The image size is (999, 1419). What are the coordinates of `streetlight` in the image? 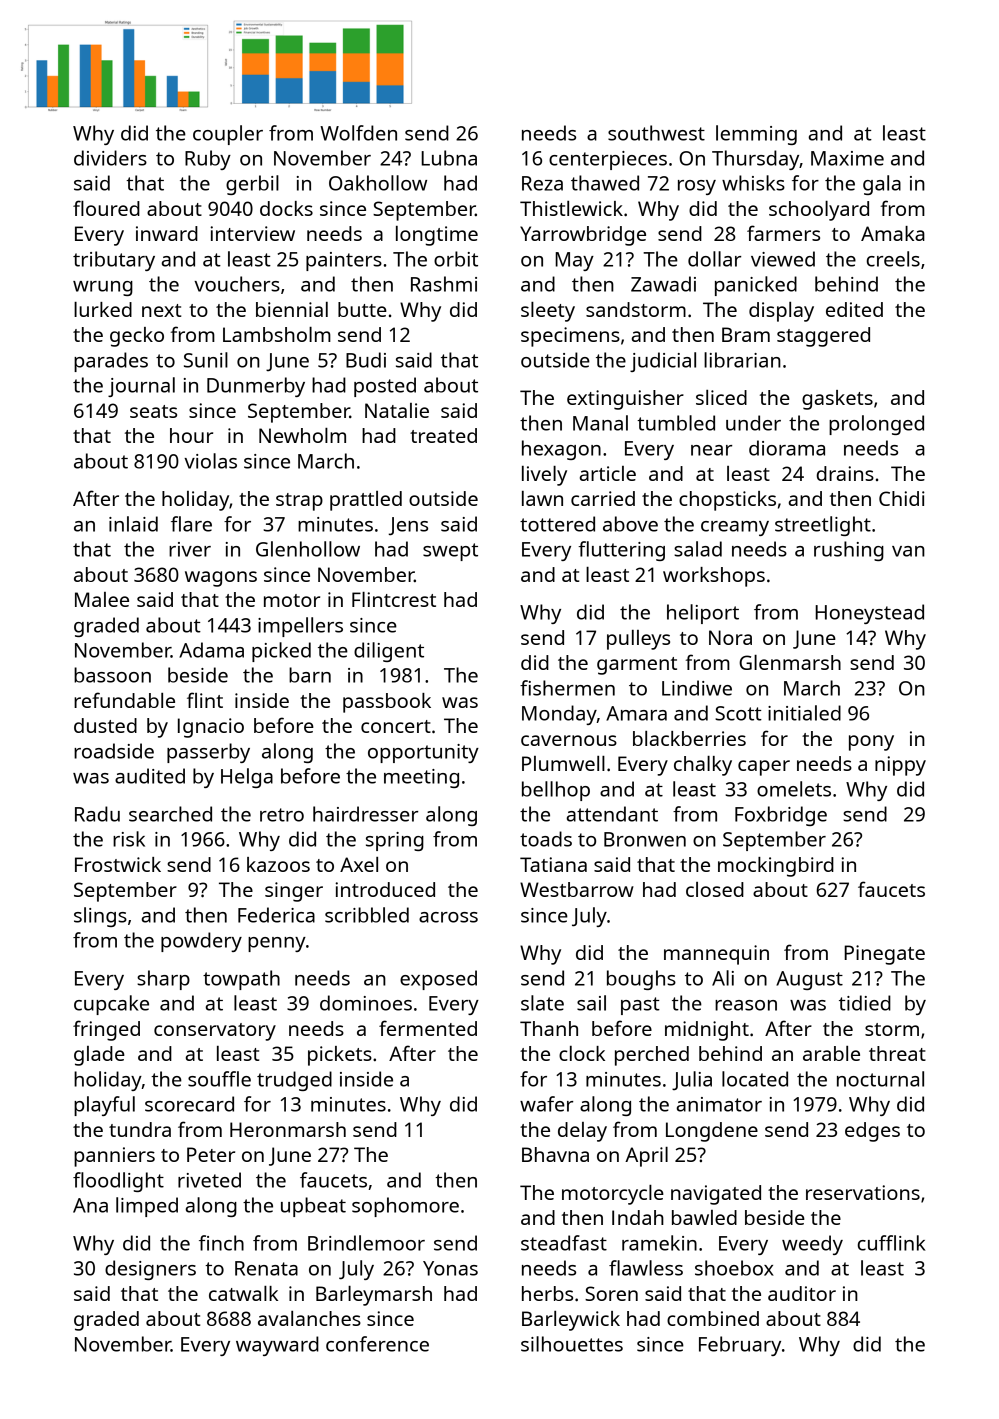 It's located at (823, 526).
